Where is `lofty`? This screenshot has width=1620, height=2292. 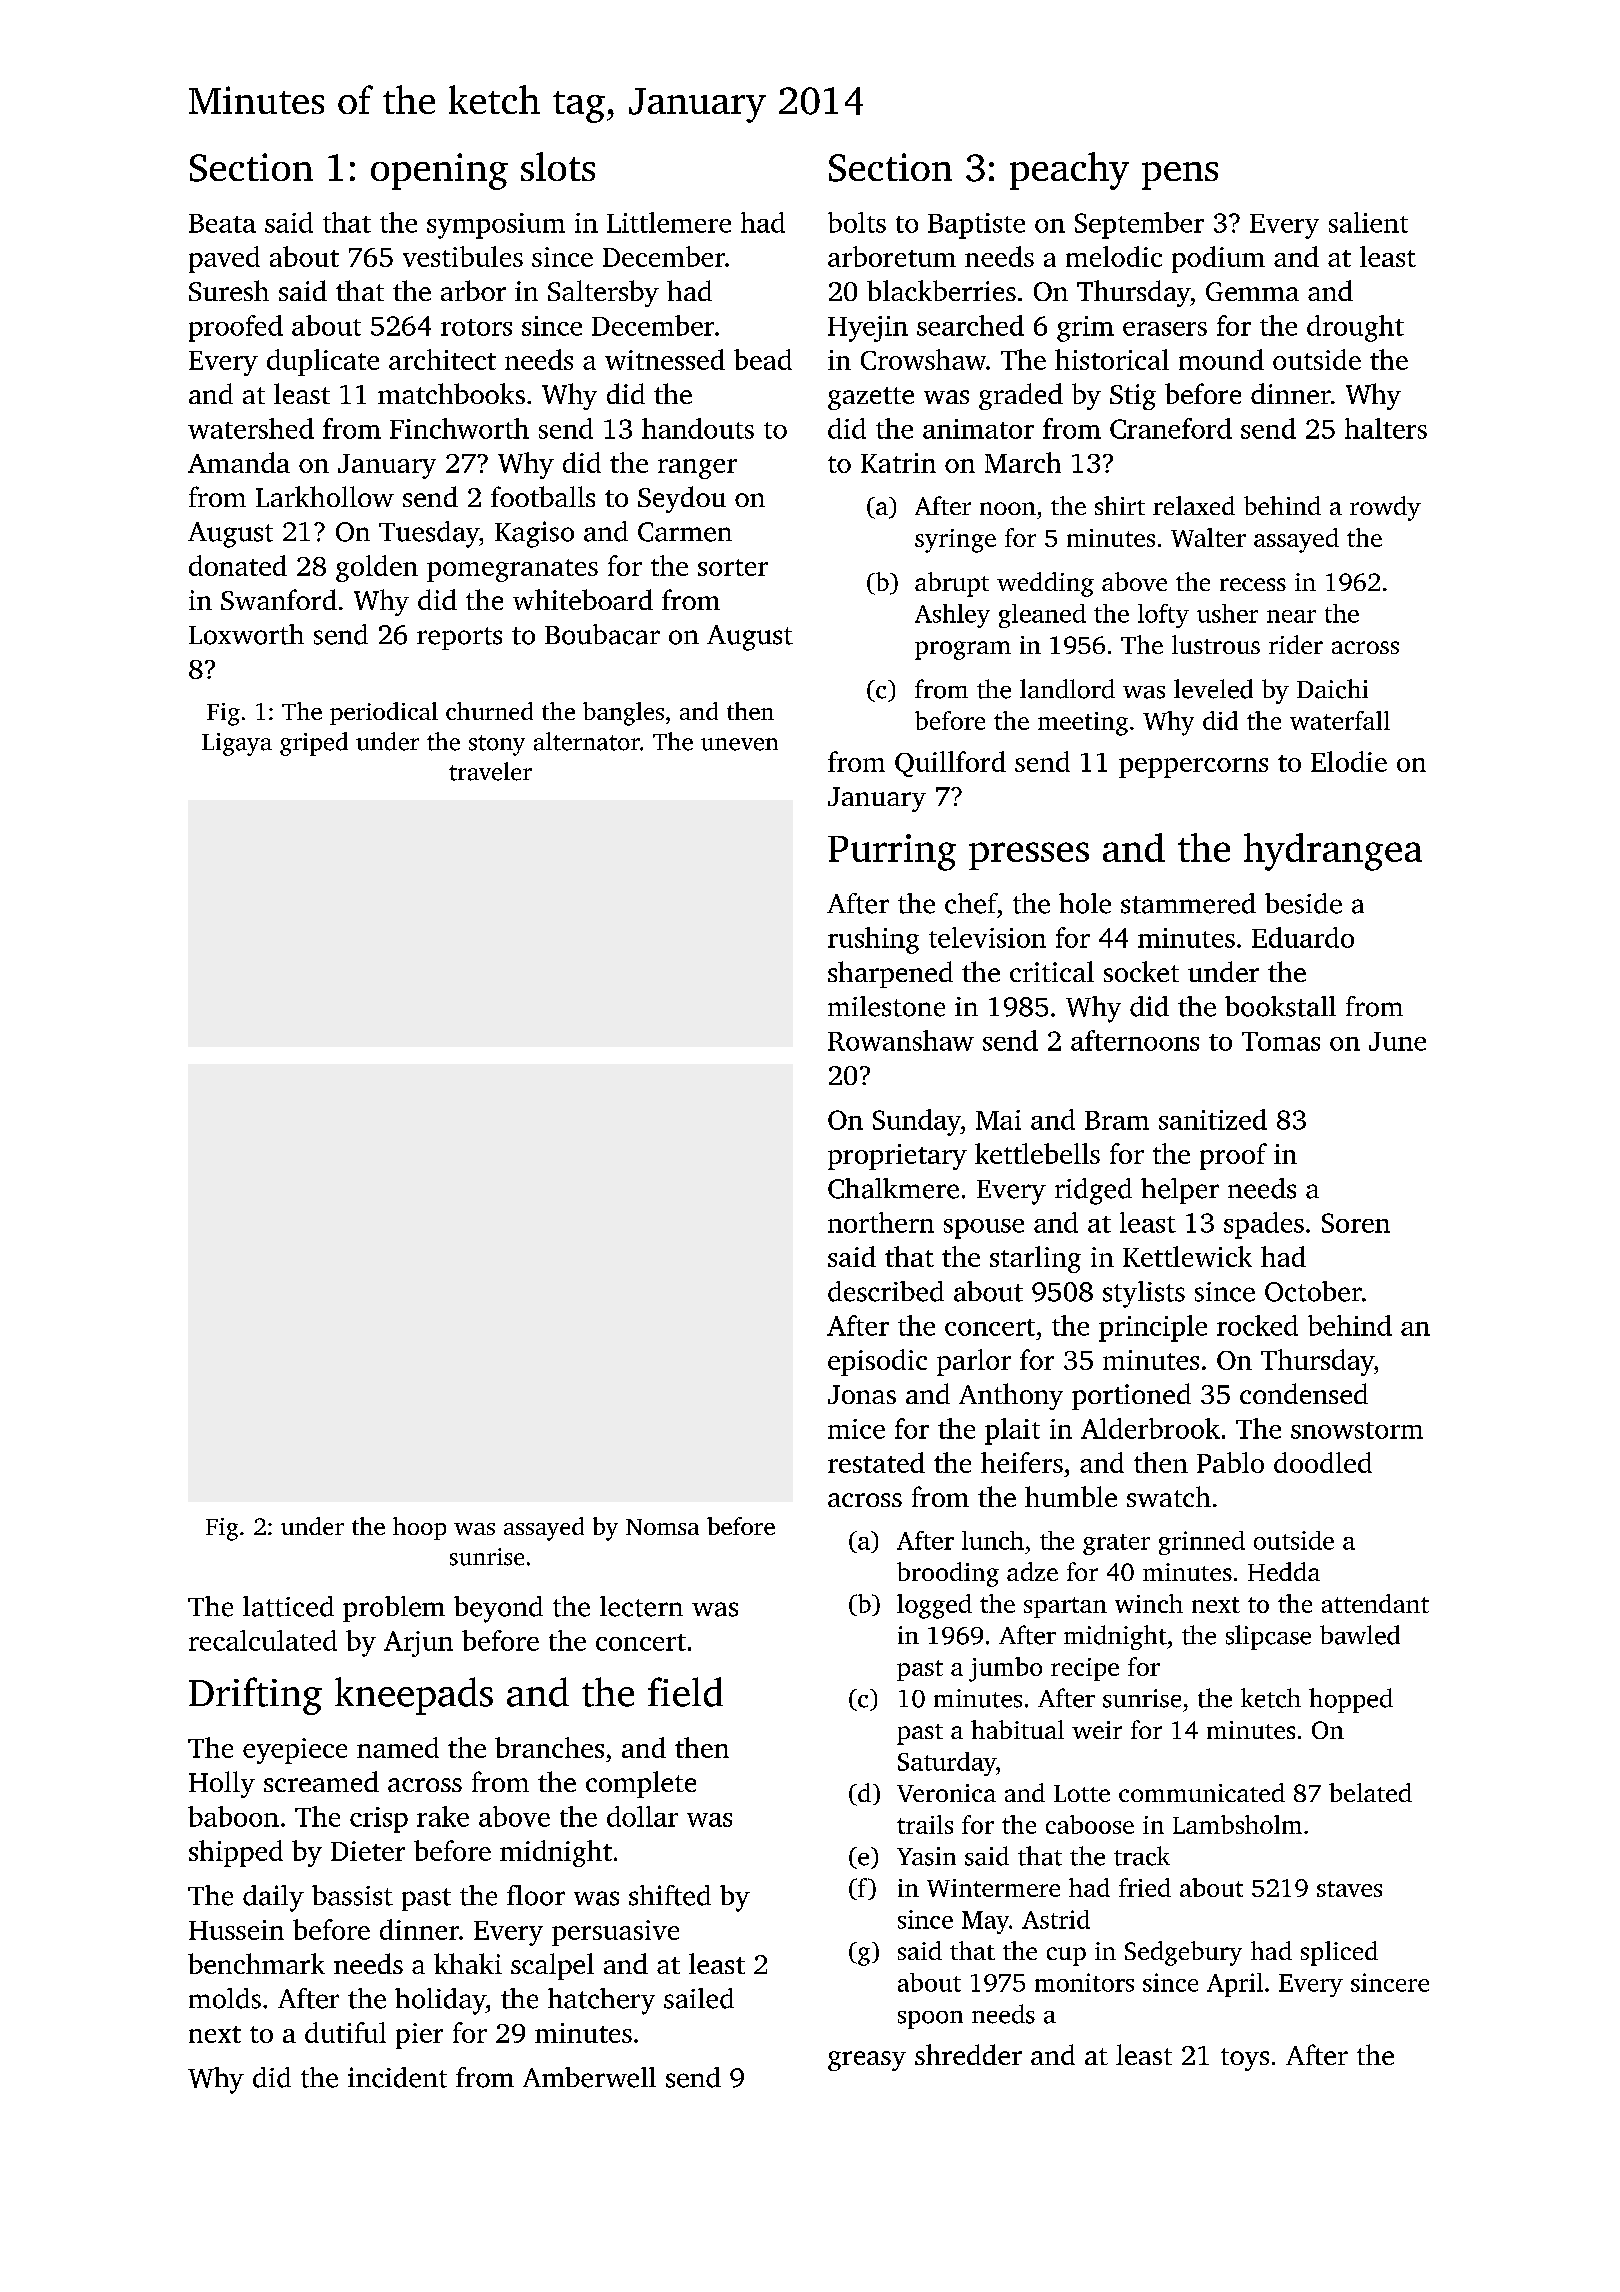
lofty is located at coordinates (1163, 616).
